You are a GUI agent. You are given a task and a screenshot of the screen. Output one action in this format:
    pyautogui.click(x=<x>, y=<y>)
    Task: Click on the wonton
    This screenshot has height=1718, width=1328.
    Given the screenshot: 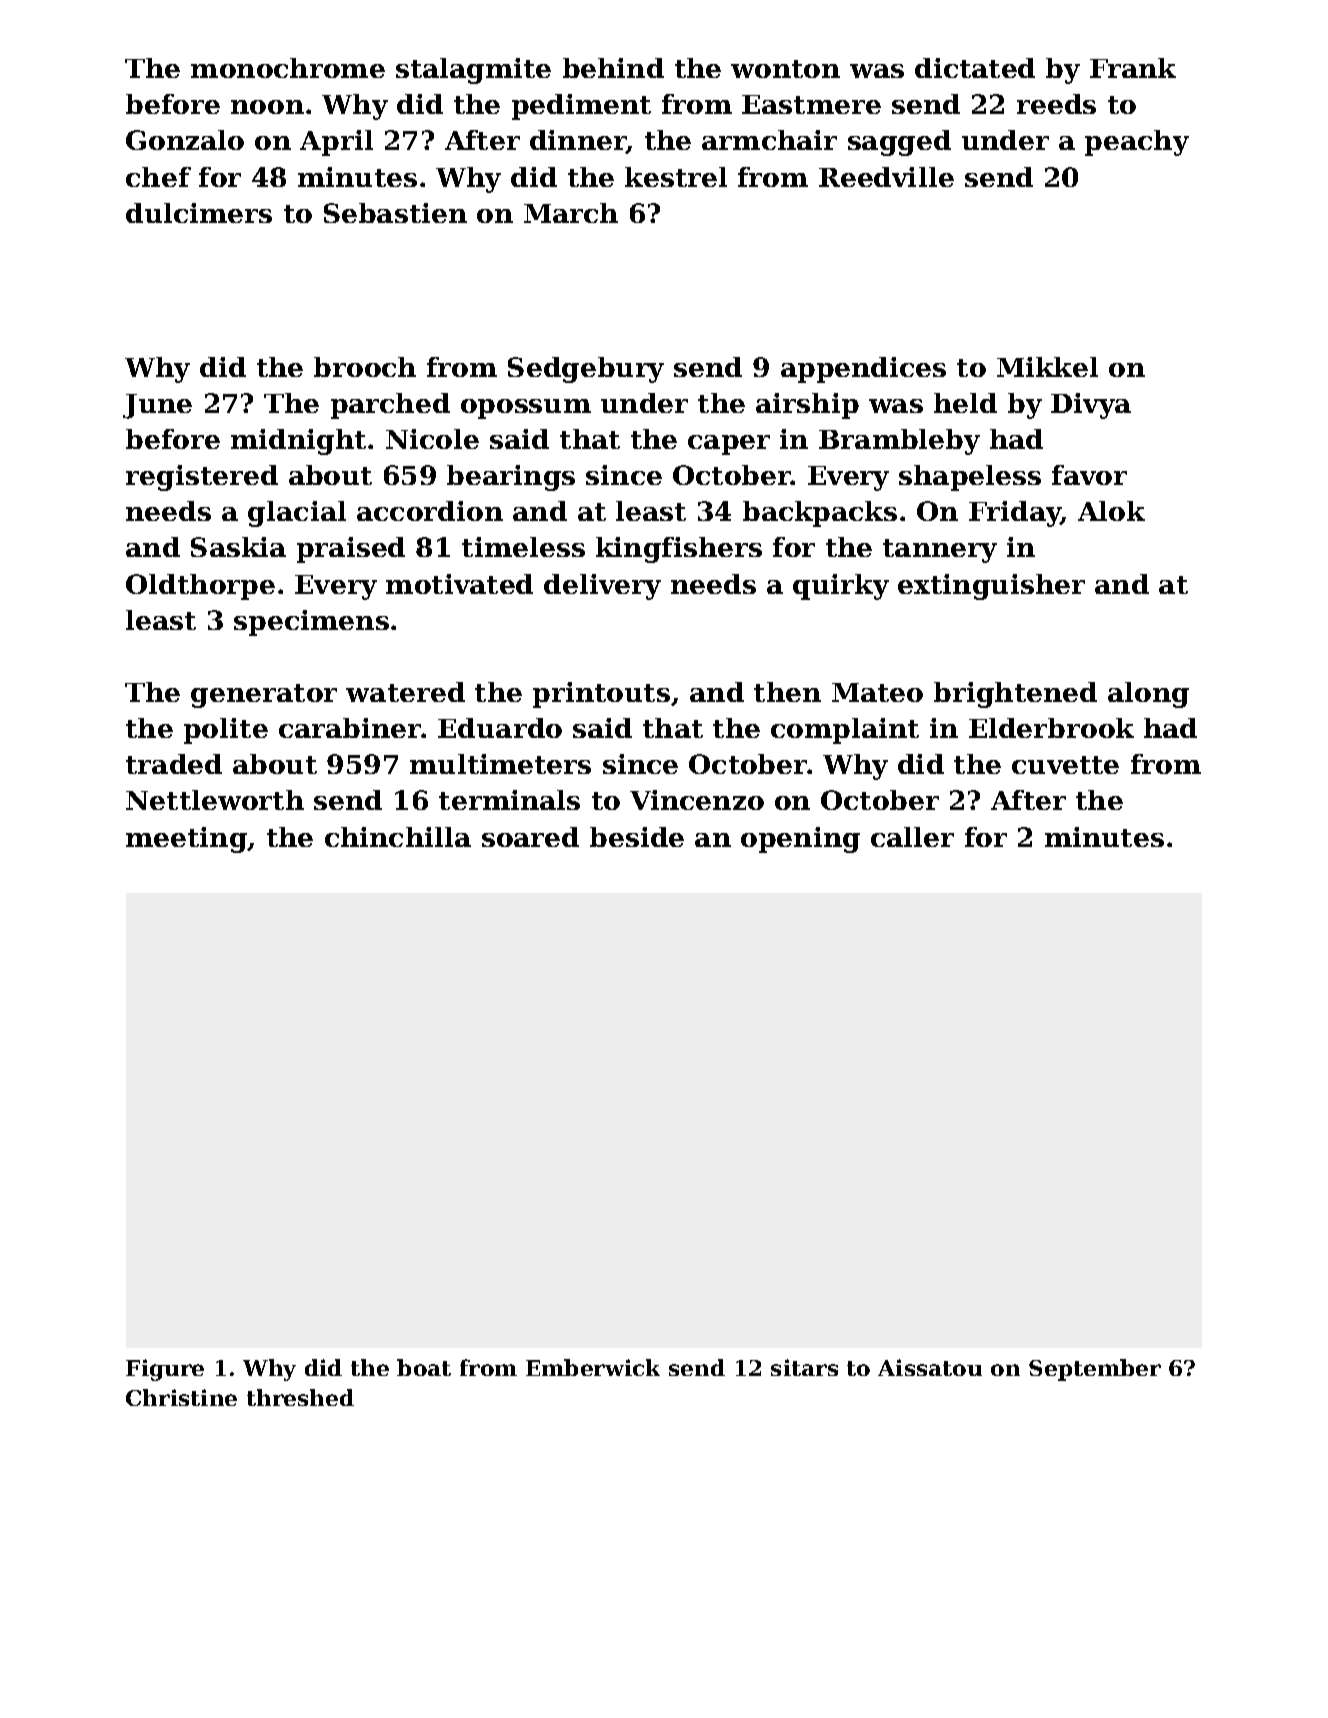 What is the action you would take?
    pyautogui.click(x=785, y=69)
